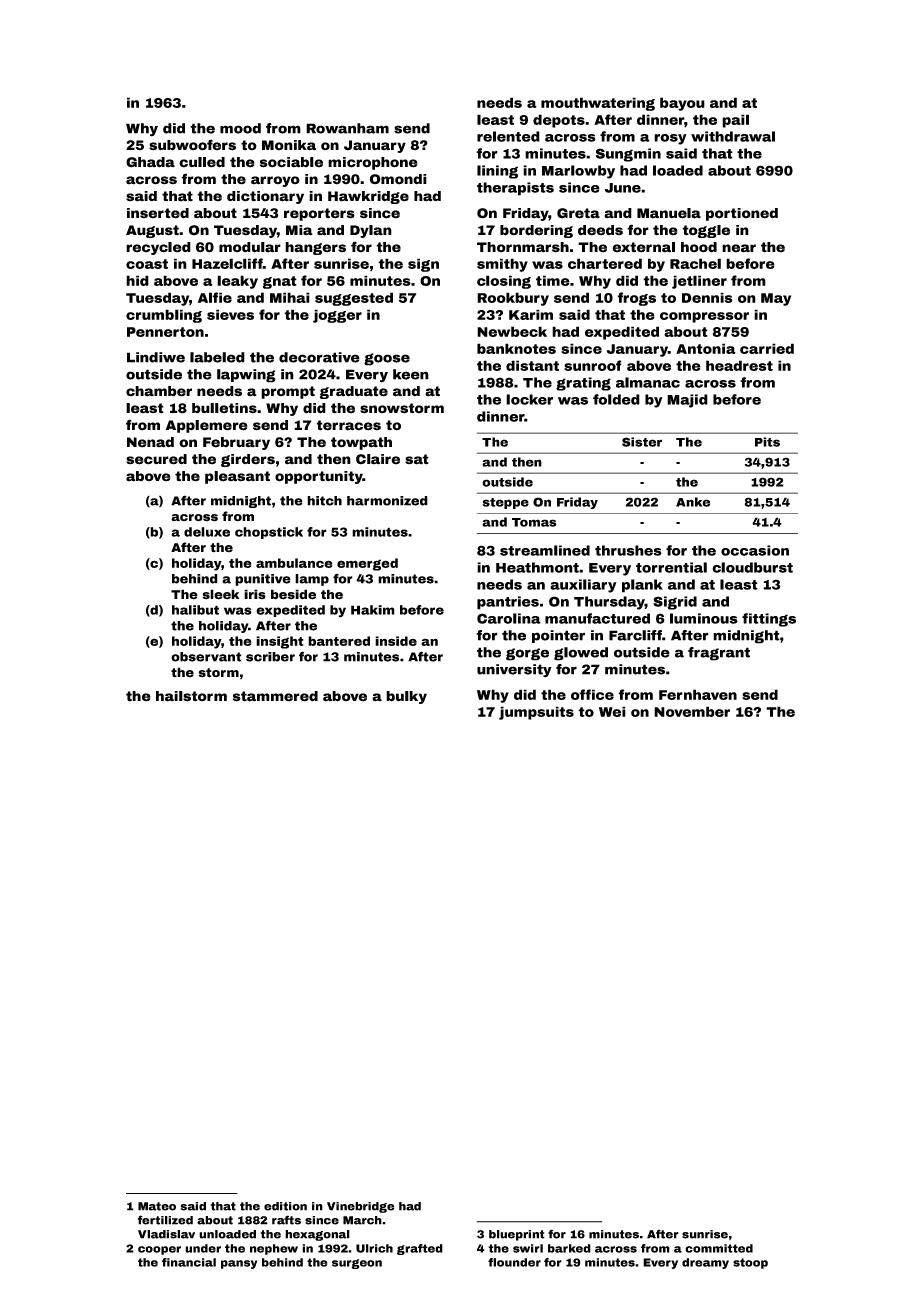 The image size is (924, 1314). I want to click on chamber, so click(159, 391).
